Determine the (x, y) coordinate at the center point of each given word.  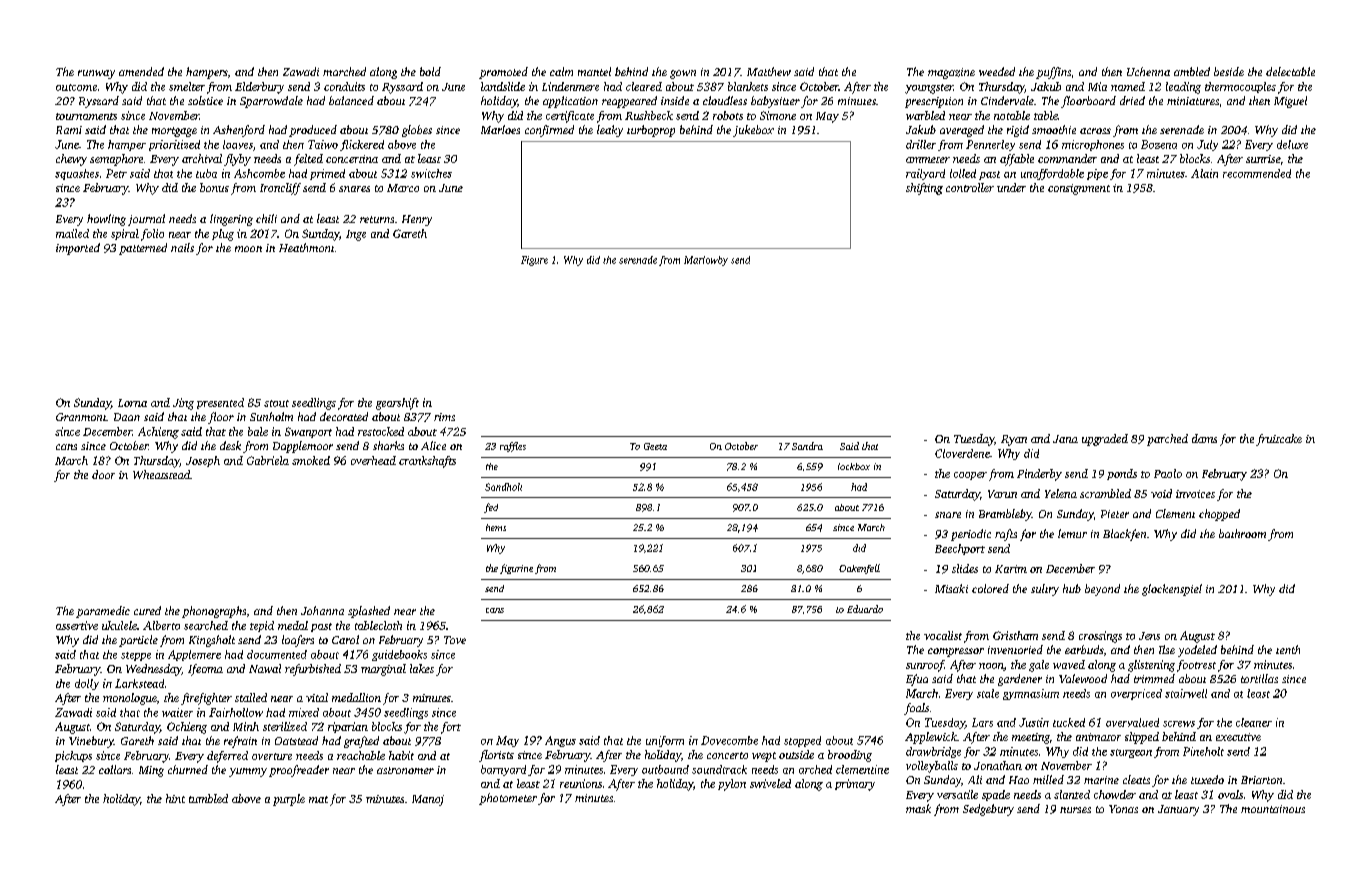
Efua (917, 680)
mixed (304, 712)
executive (1238, 737)
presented (220, 403)
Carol (345, 639)
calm (561, 71)
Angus (560, 741)
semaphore (116, 160)
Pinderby (1039, 475)
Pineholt (1203, 751)
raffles (513, 447)
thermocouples (1240, 87)
